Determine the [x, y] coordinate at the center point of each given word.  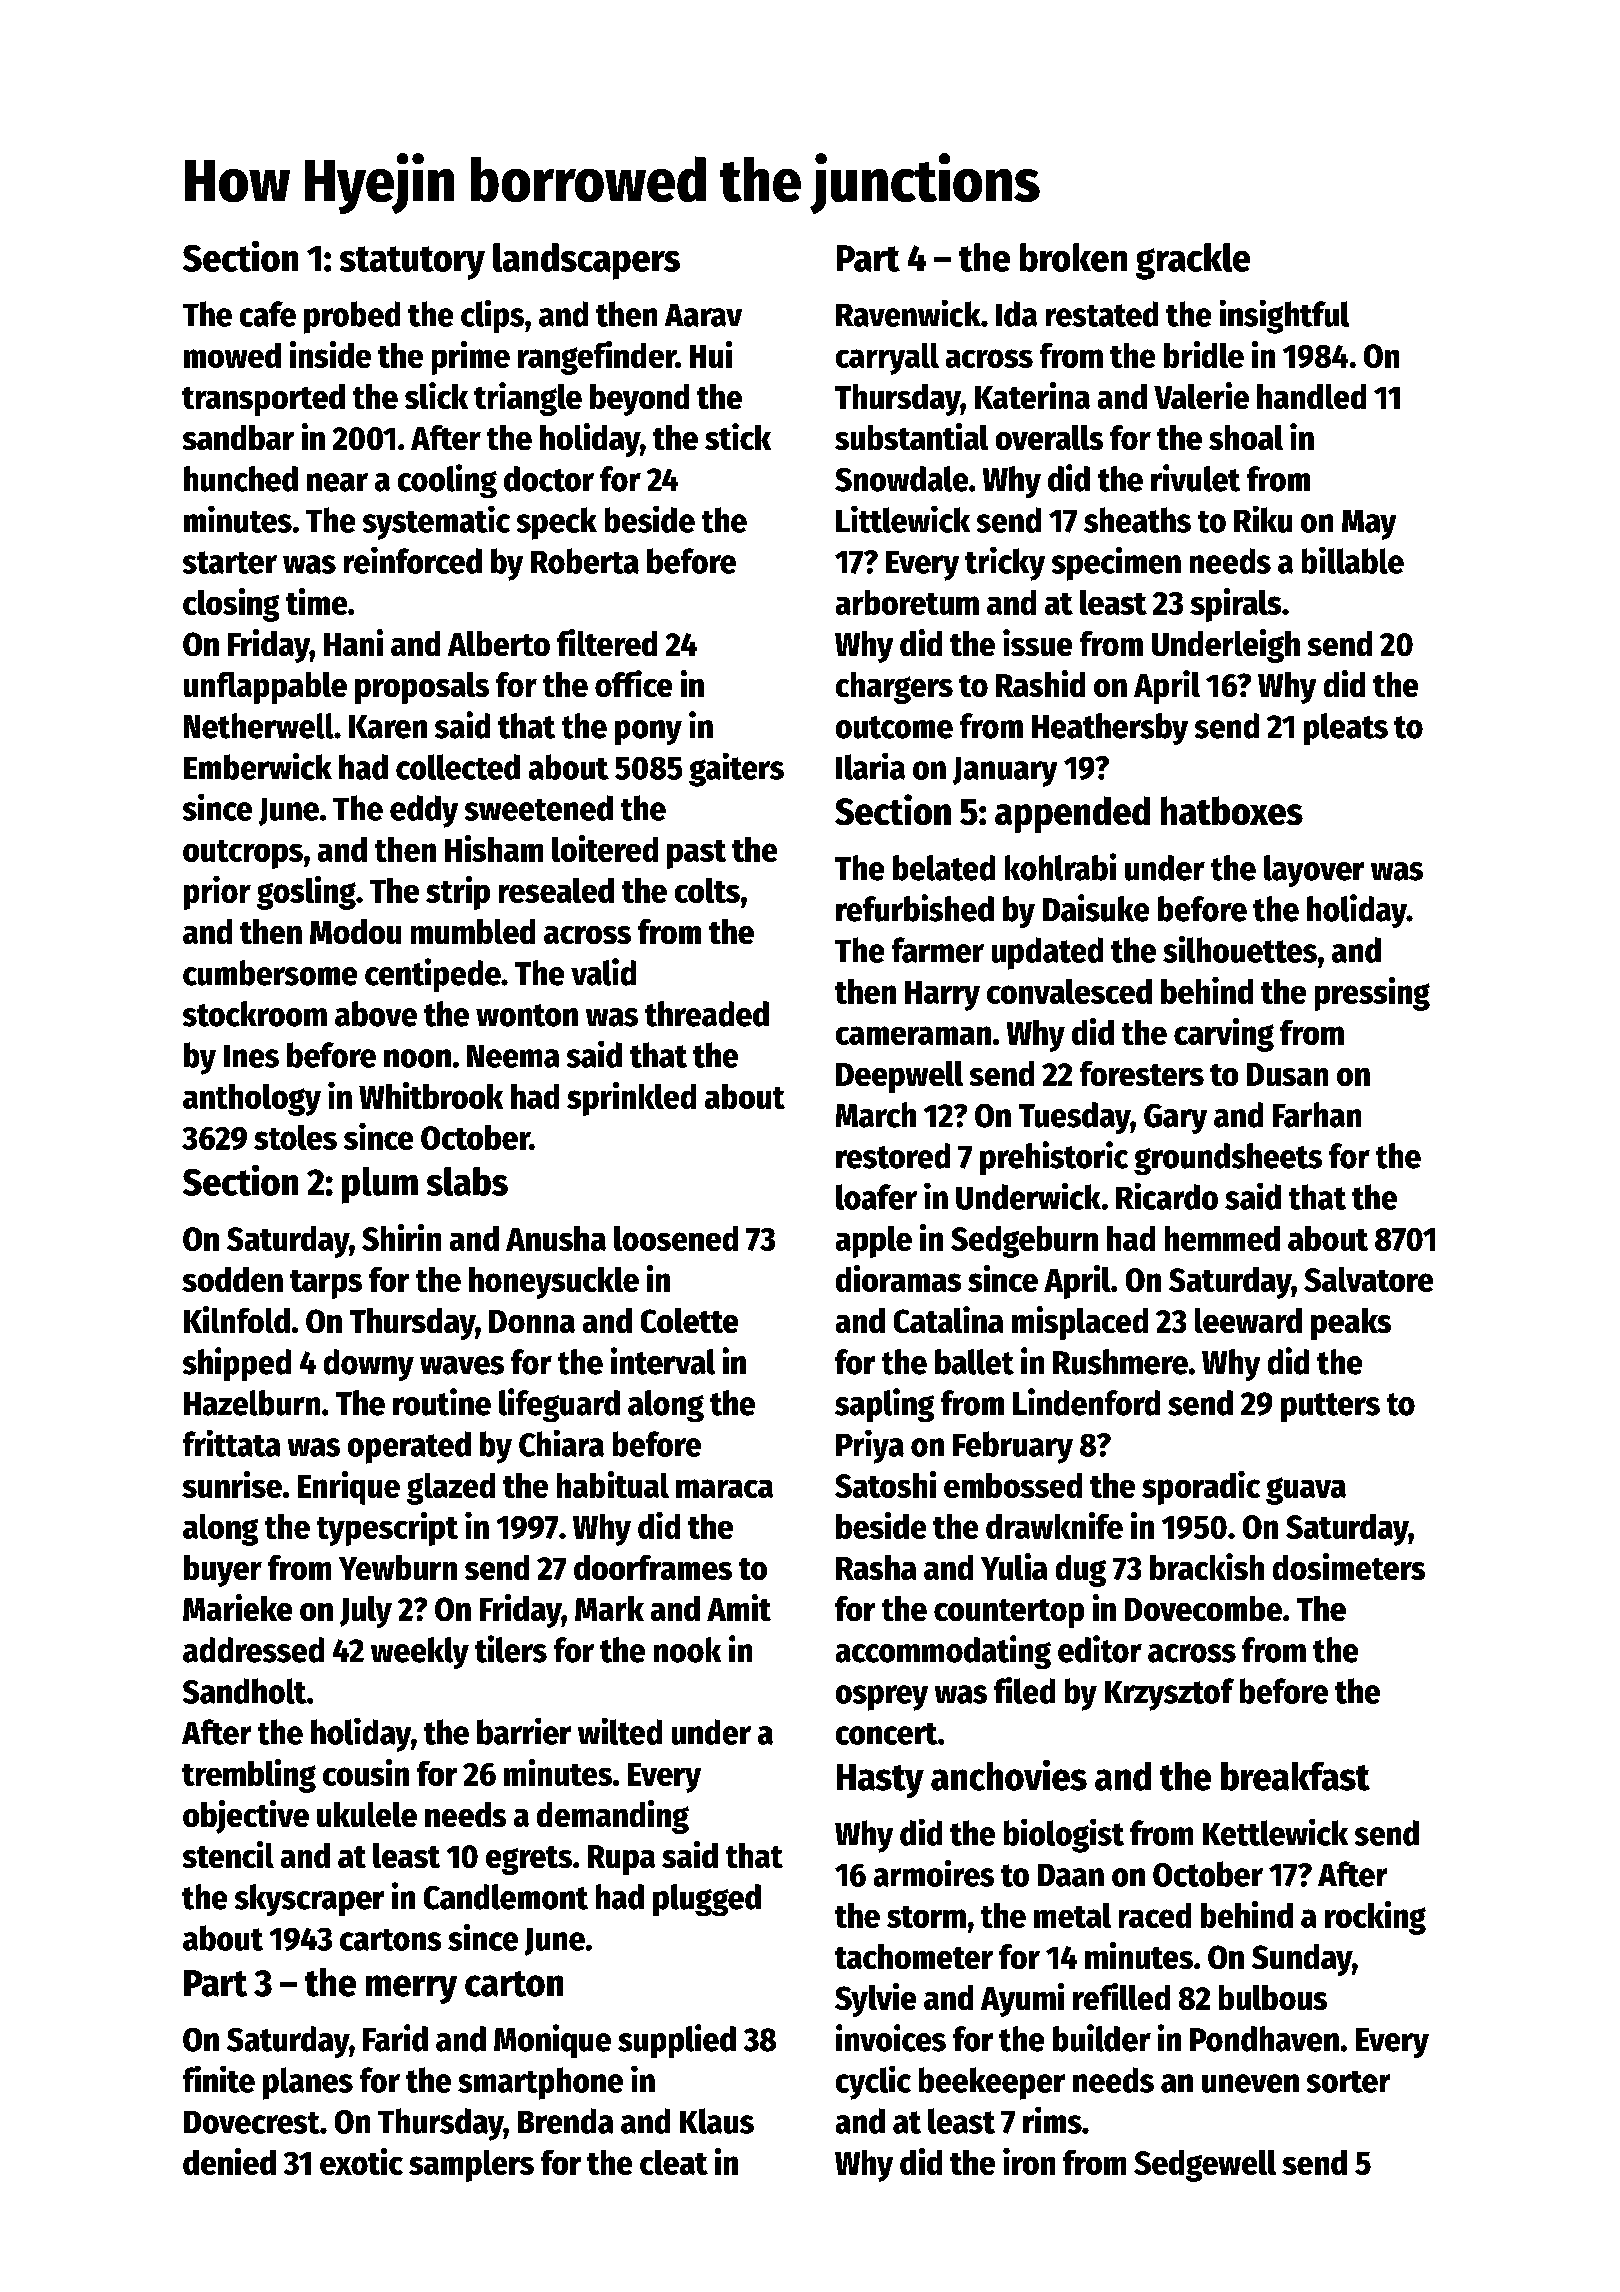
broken [1073, 257]
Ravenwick [908, 313]
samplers [471, 2166]
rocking [1375, 1918]
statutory [412, 263]
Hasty [880, 1781]
